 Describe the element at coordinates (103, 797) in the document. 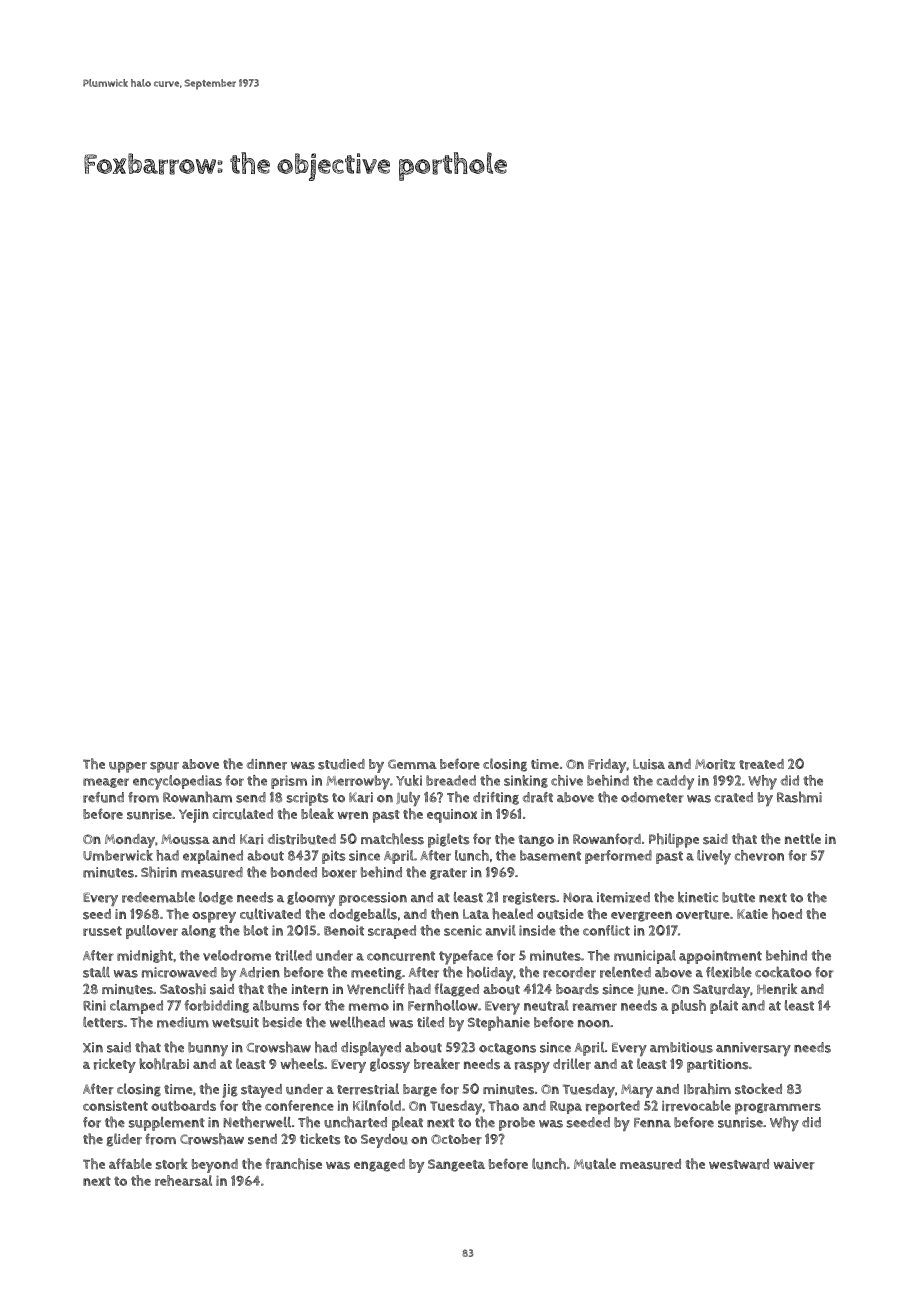

I see `refund` at that location.
